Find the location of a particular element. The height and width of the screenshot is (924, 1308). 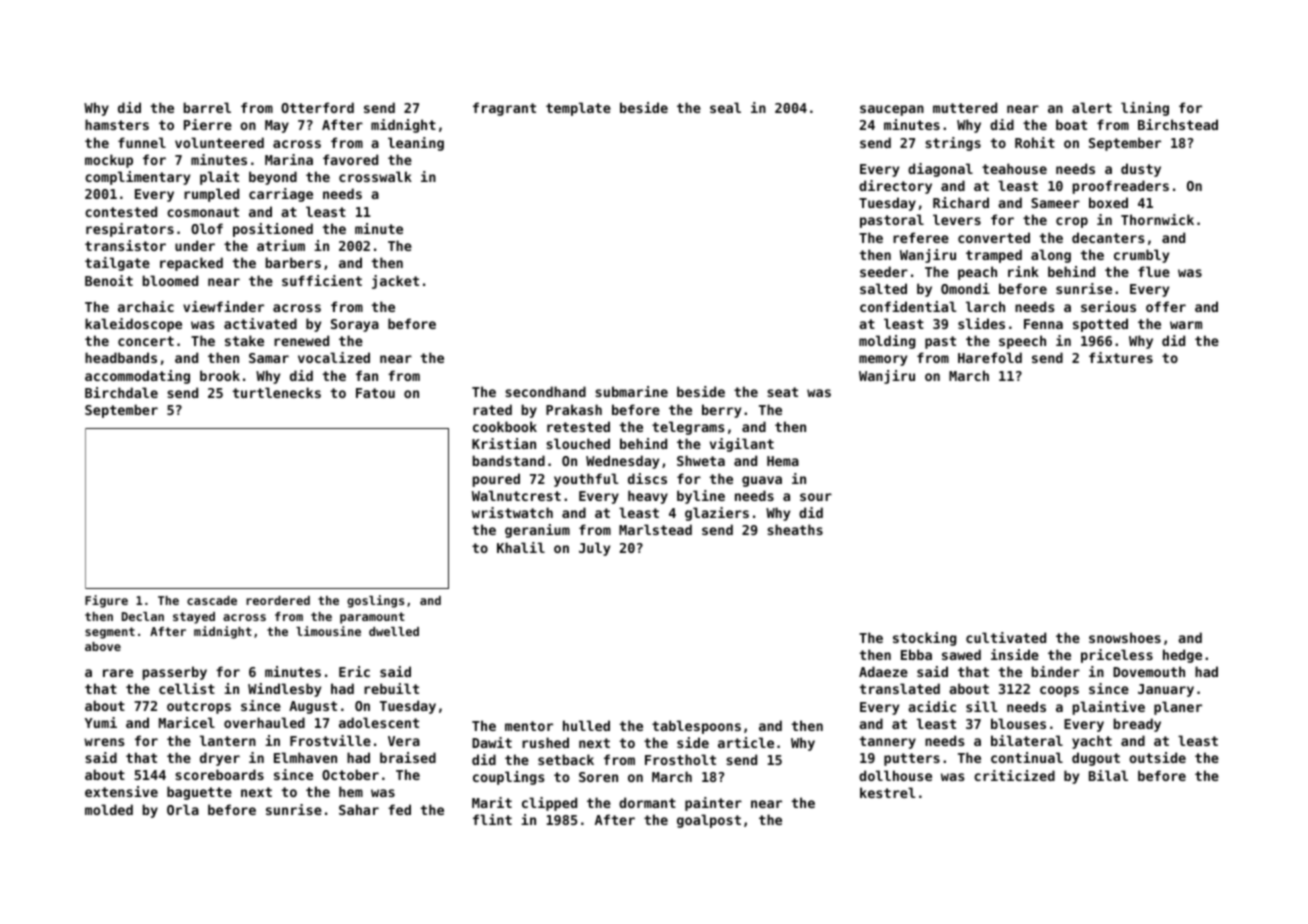

crosswalk is located at coordinates (375, 176).
